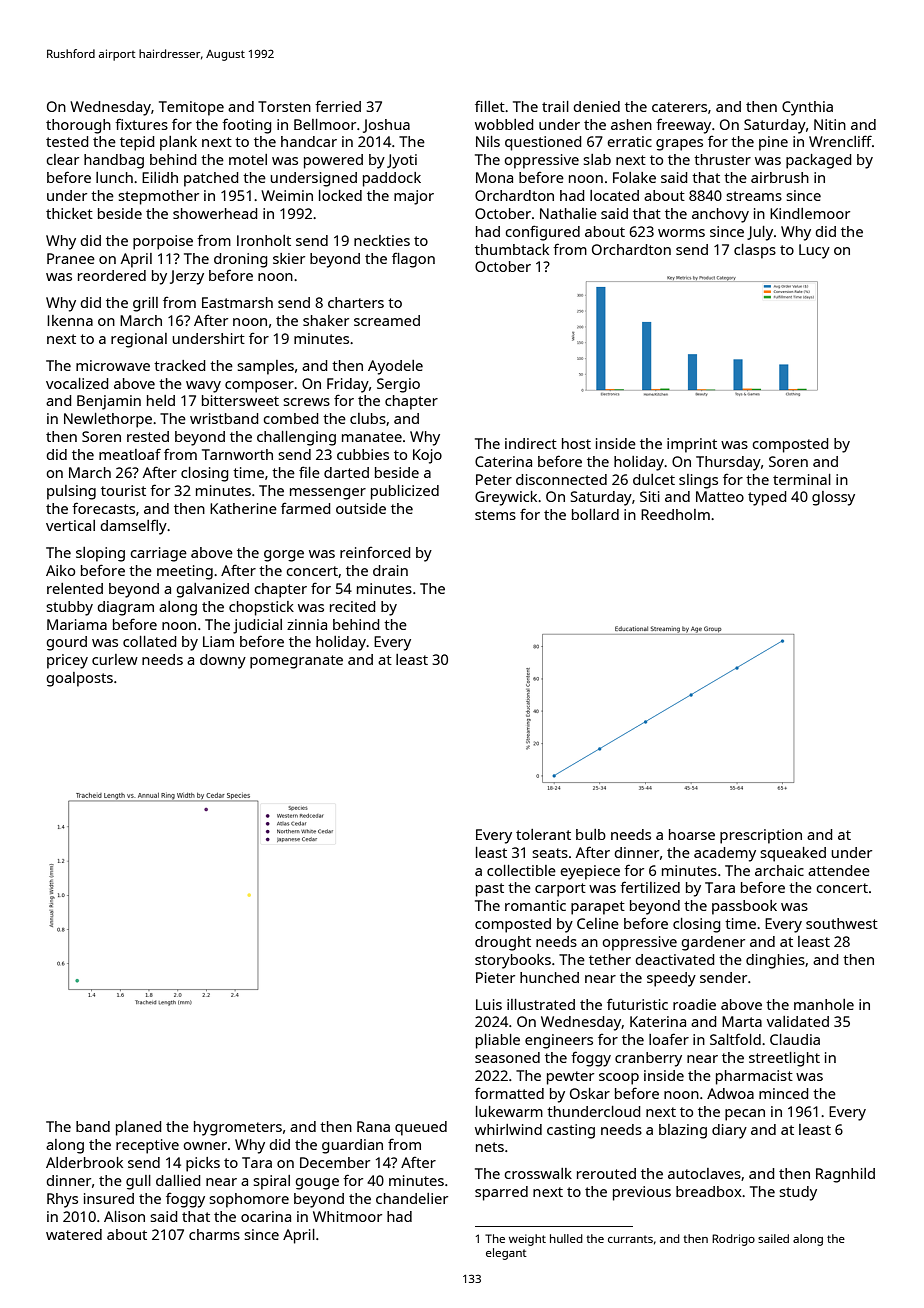 This screenshot has height=1308, width=924. What do you see at coordinates (138, 1128) in the screenshot?
I see `planed` at bounding box center [138, 1128].
